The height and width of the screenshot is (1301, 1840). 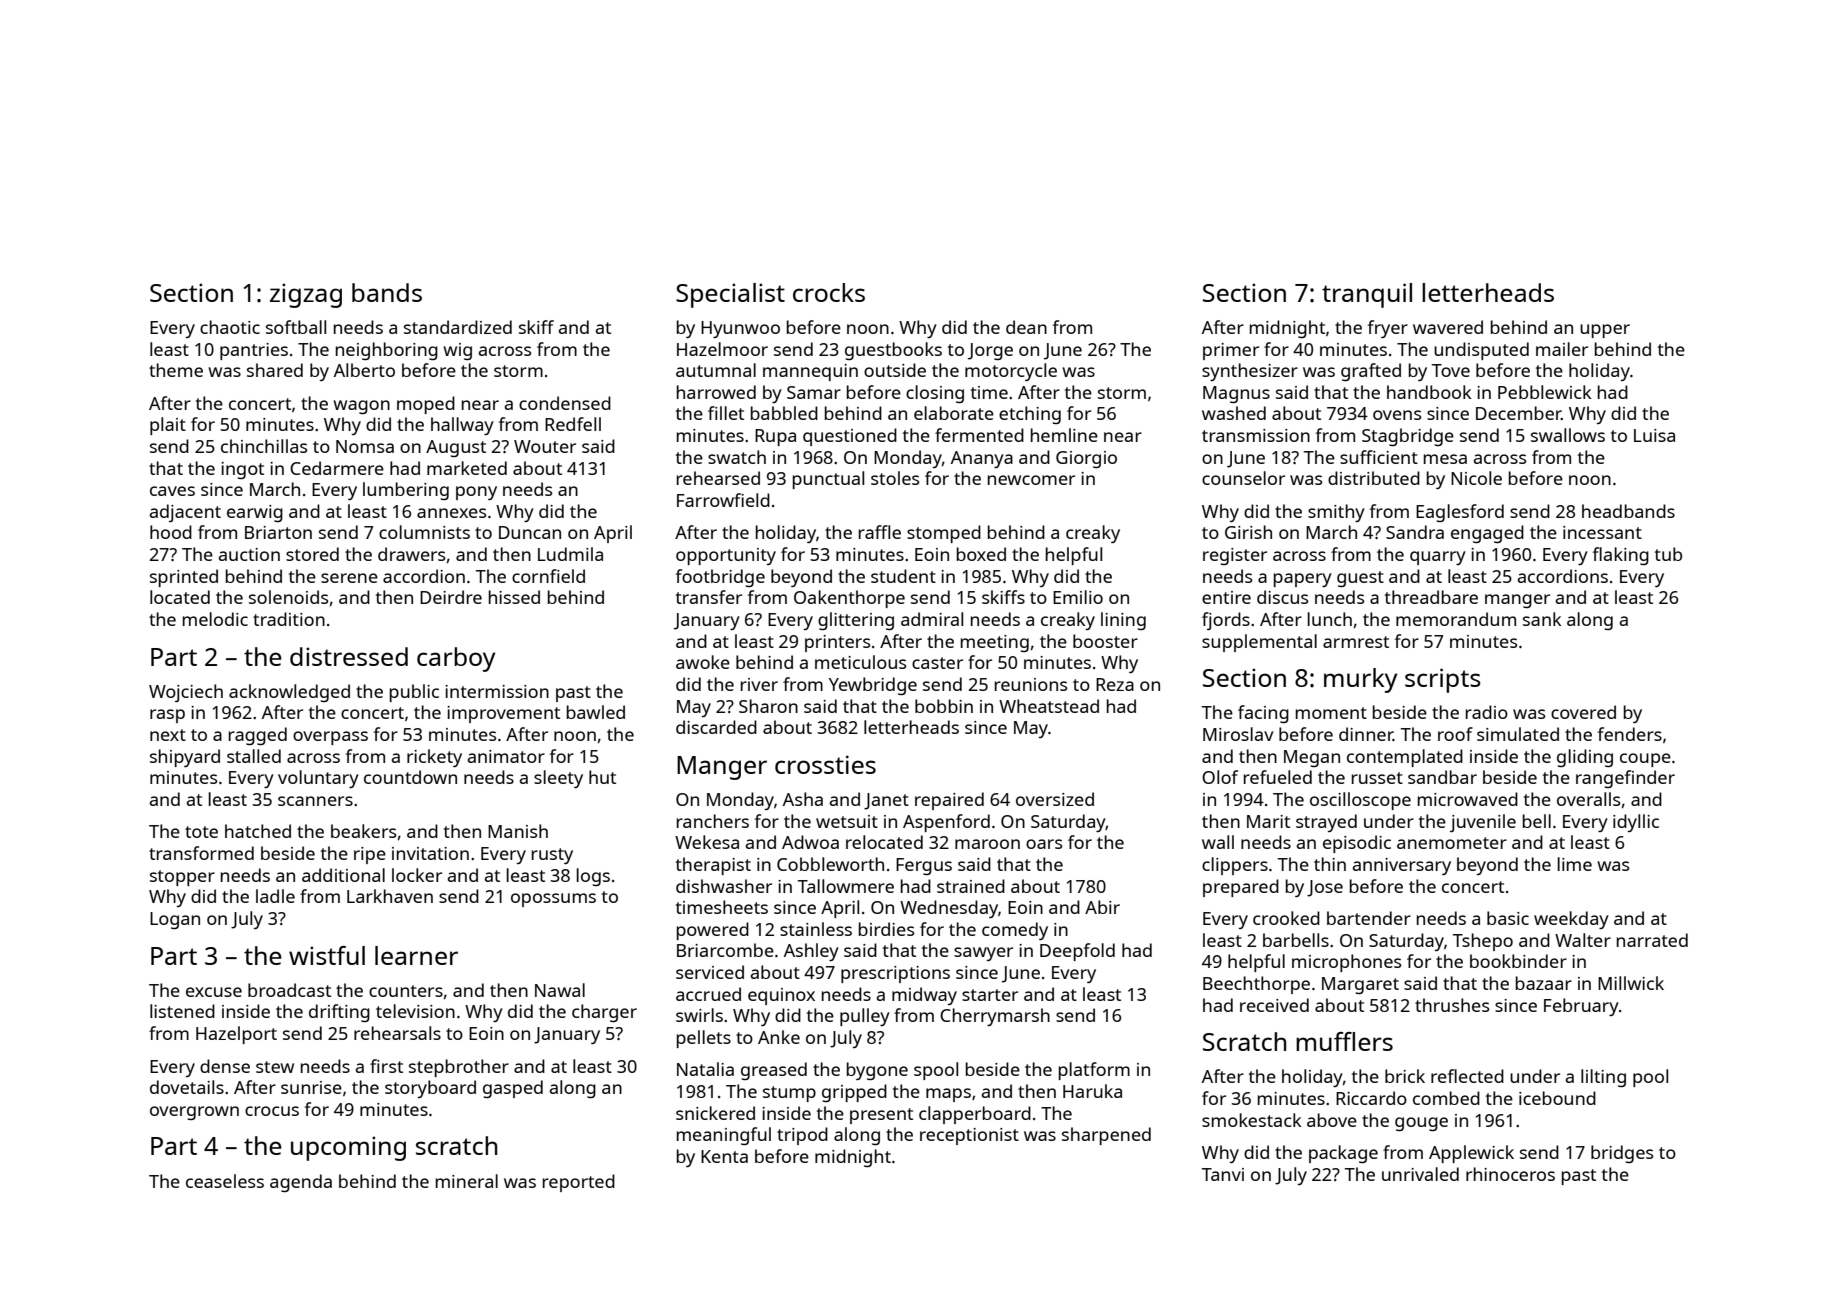 I want to click on transfer, so click(x=709, y=597).
